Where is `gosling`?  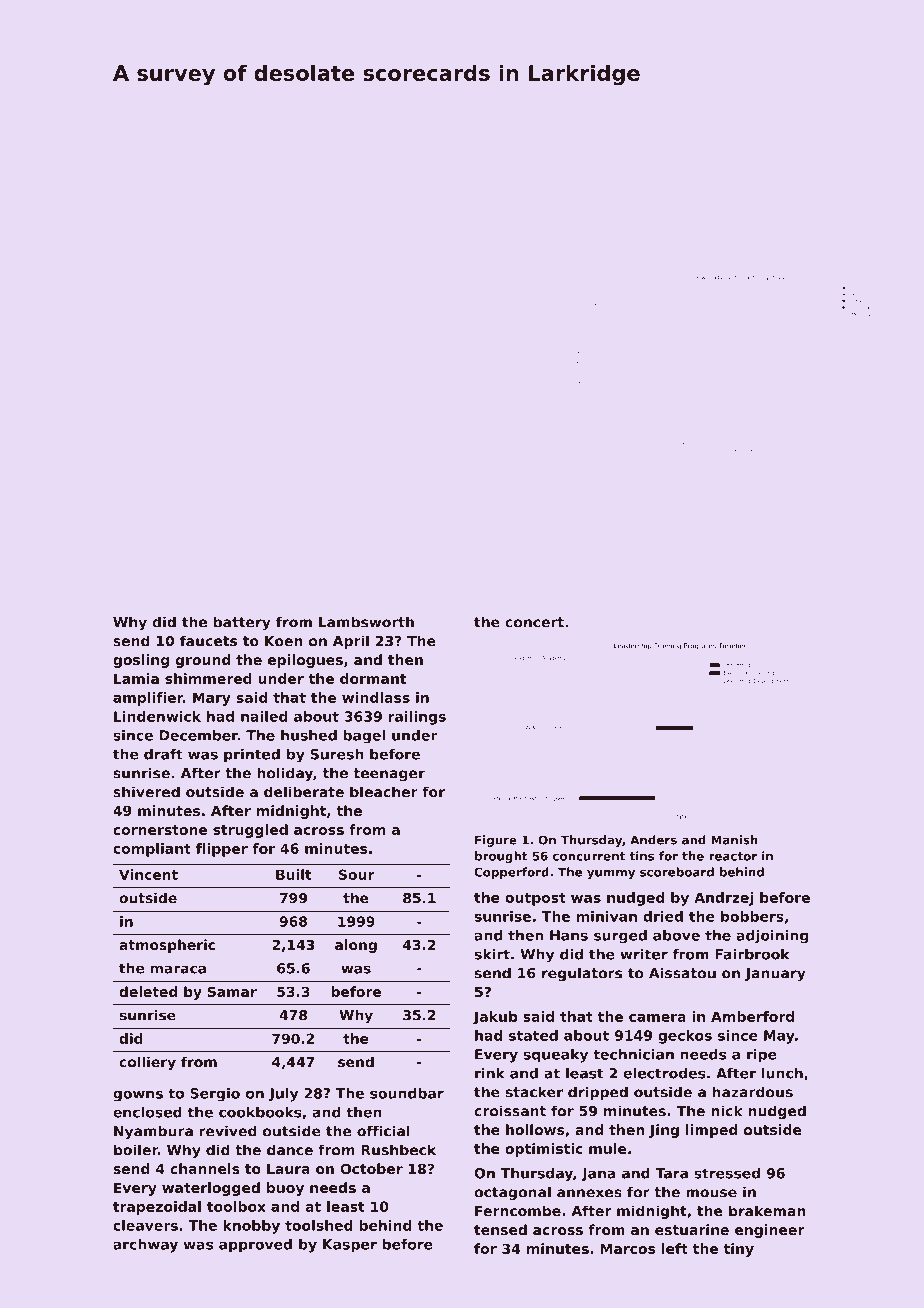
gosling is located at coordinates (141, 661).
